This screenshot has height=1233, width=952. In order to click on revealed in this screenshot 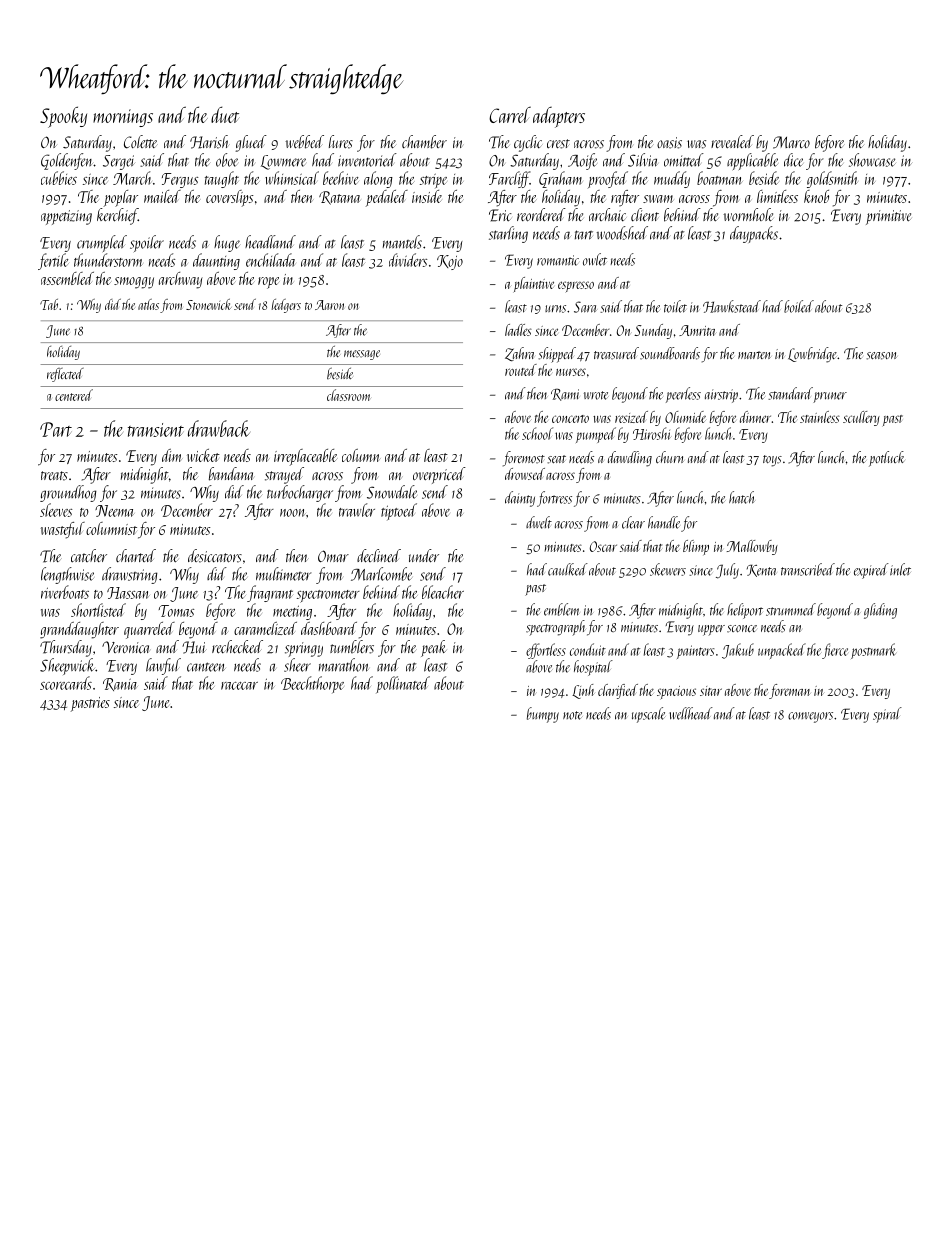, I will do `click(732, 141)`.
